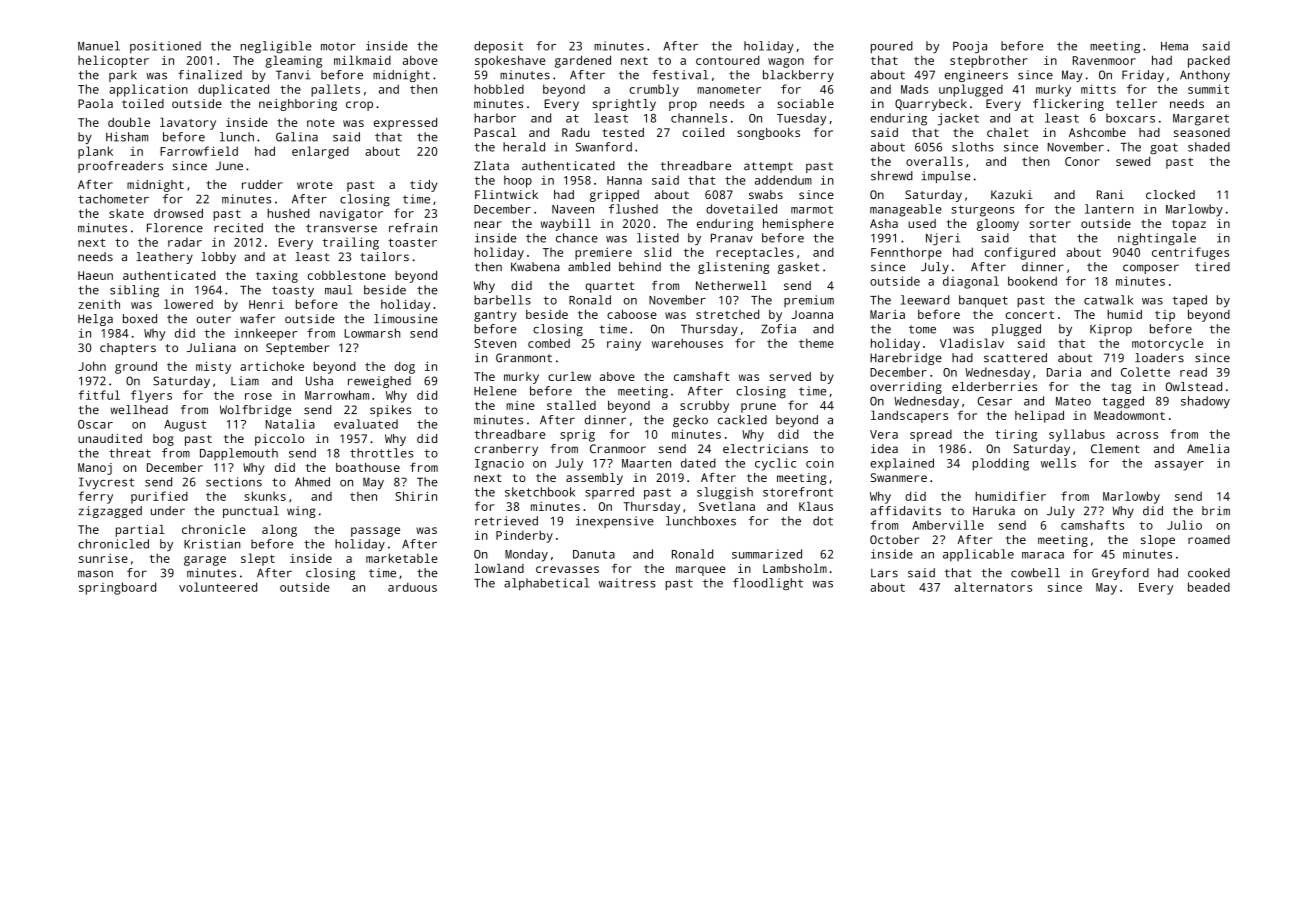  What do you see at coordinates (488, 224) in the screenshot?
I see `near` at bounding box center [488, 224].
